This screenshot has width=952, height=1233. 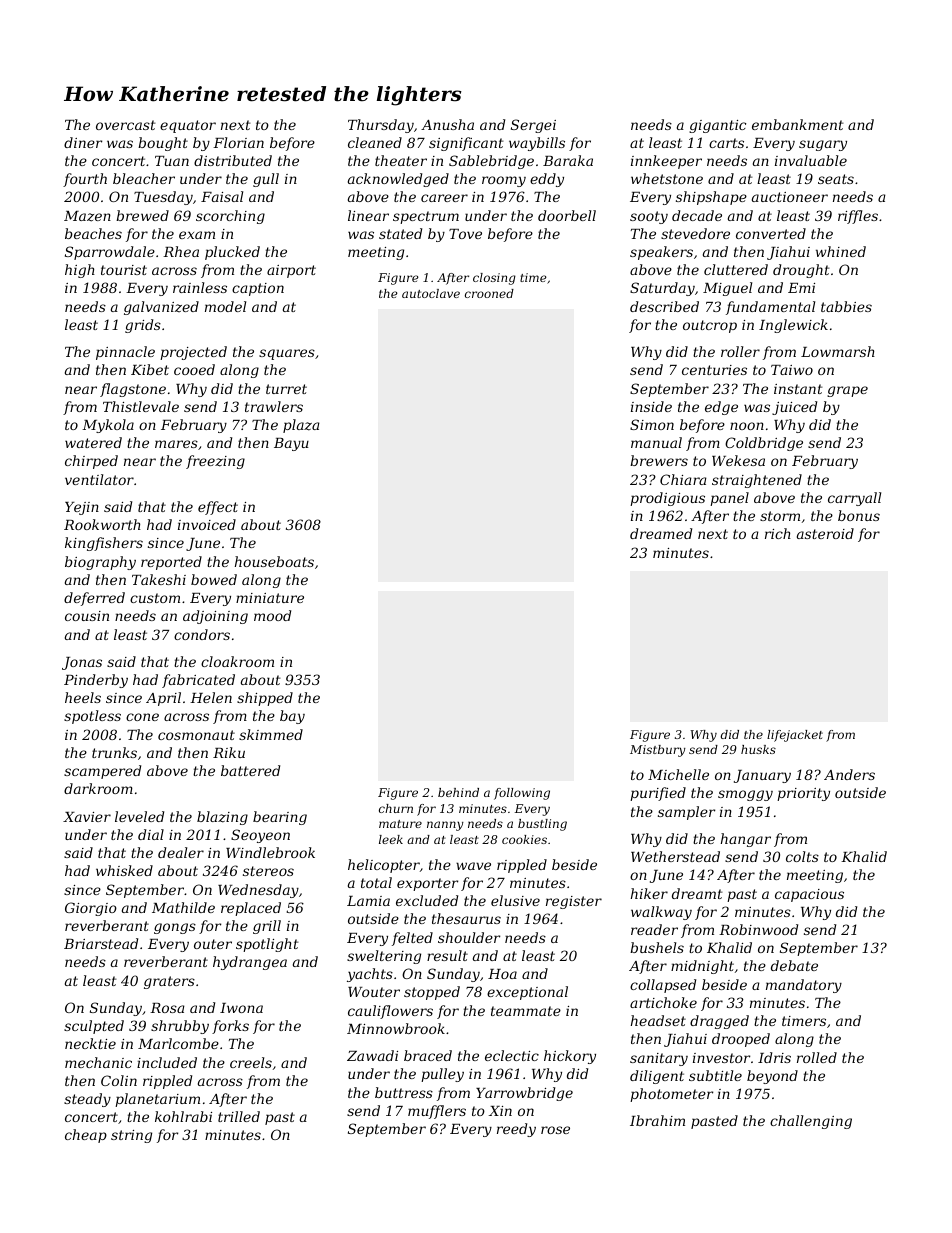 What do you see at coordinates (661, 533) in the screenshot?
I see `dreamed` at bounding box center [661, 533].
